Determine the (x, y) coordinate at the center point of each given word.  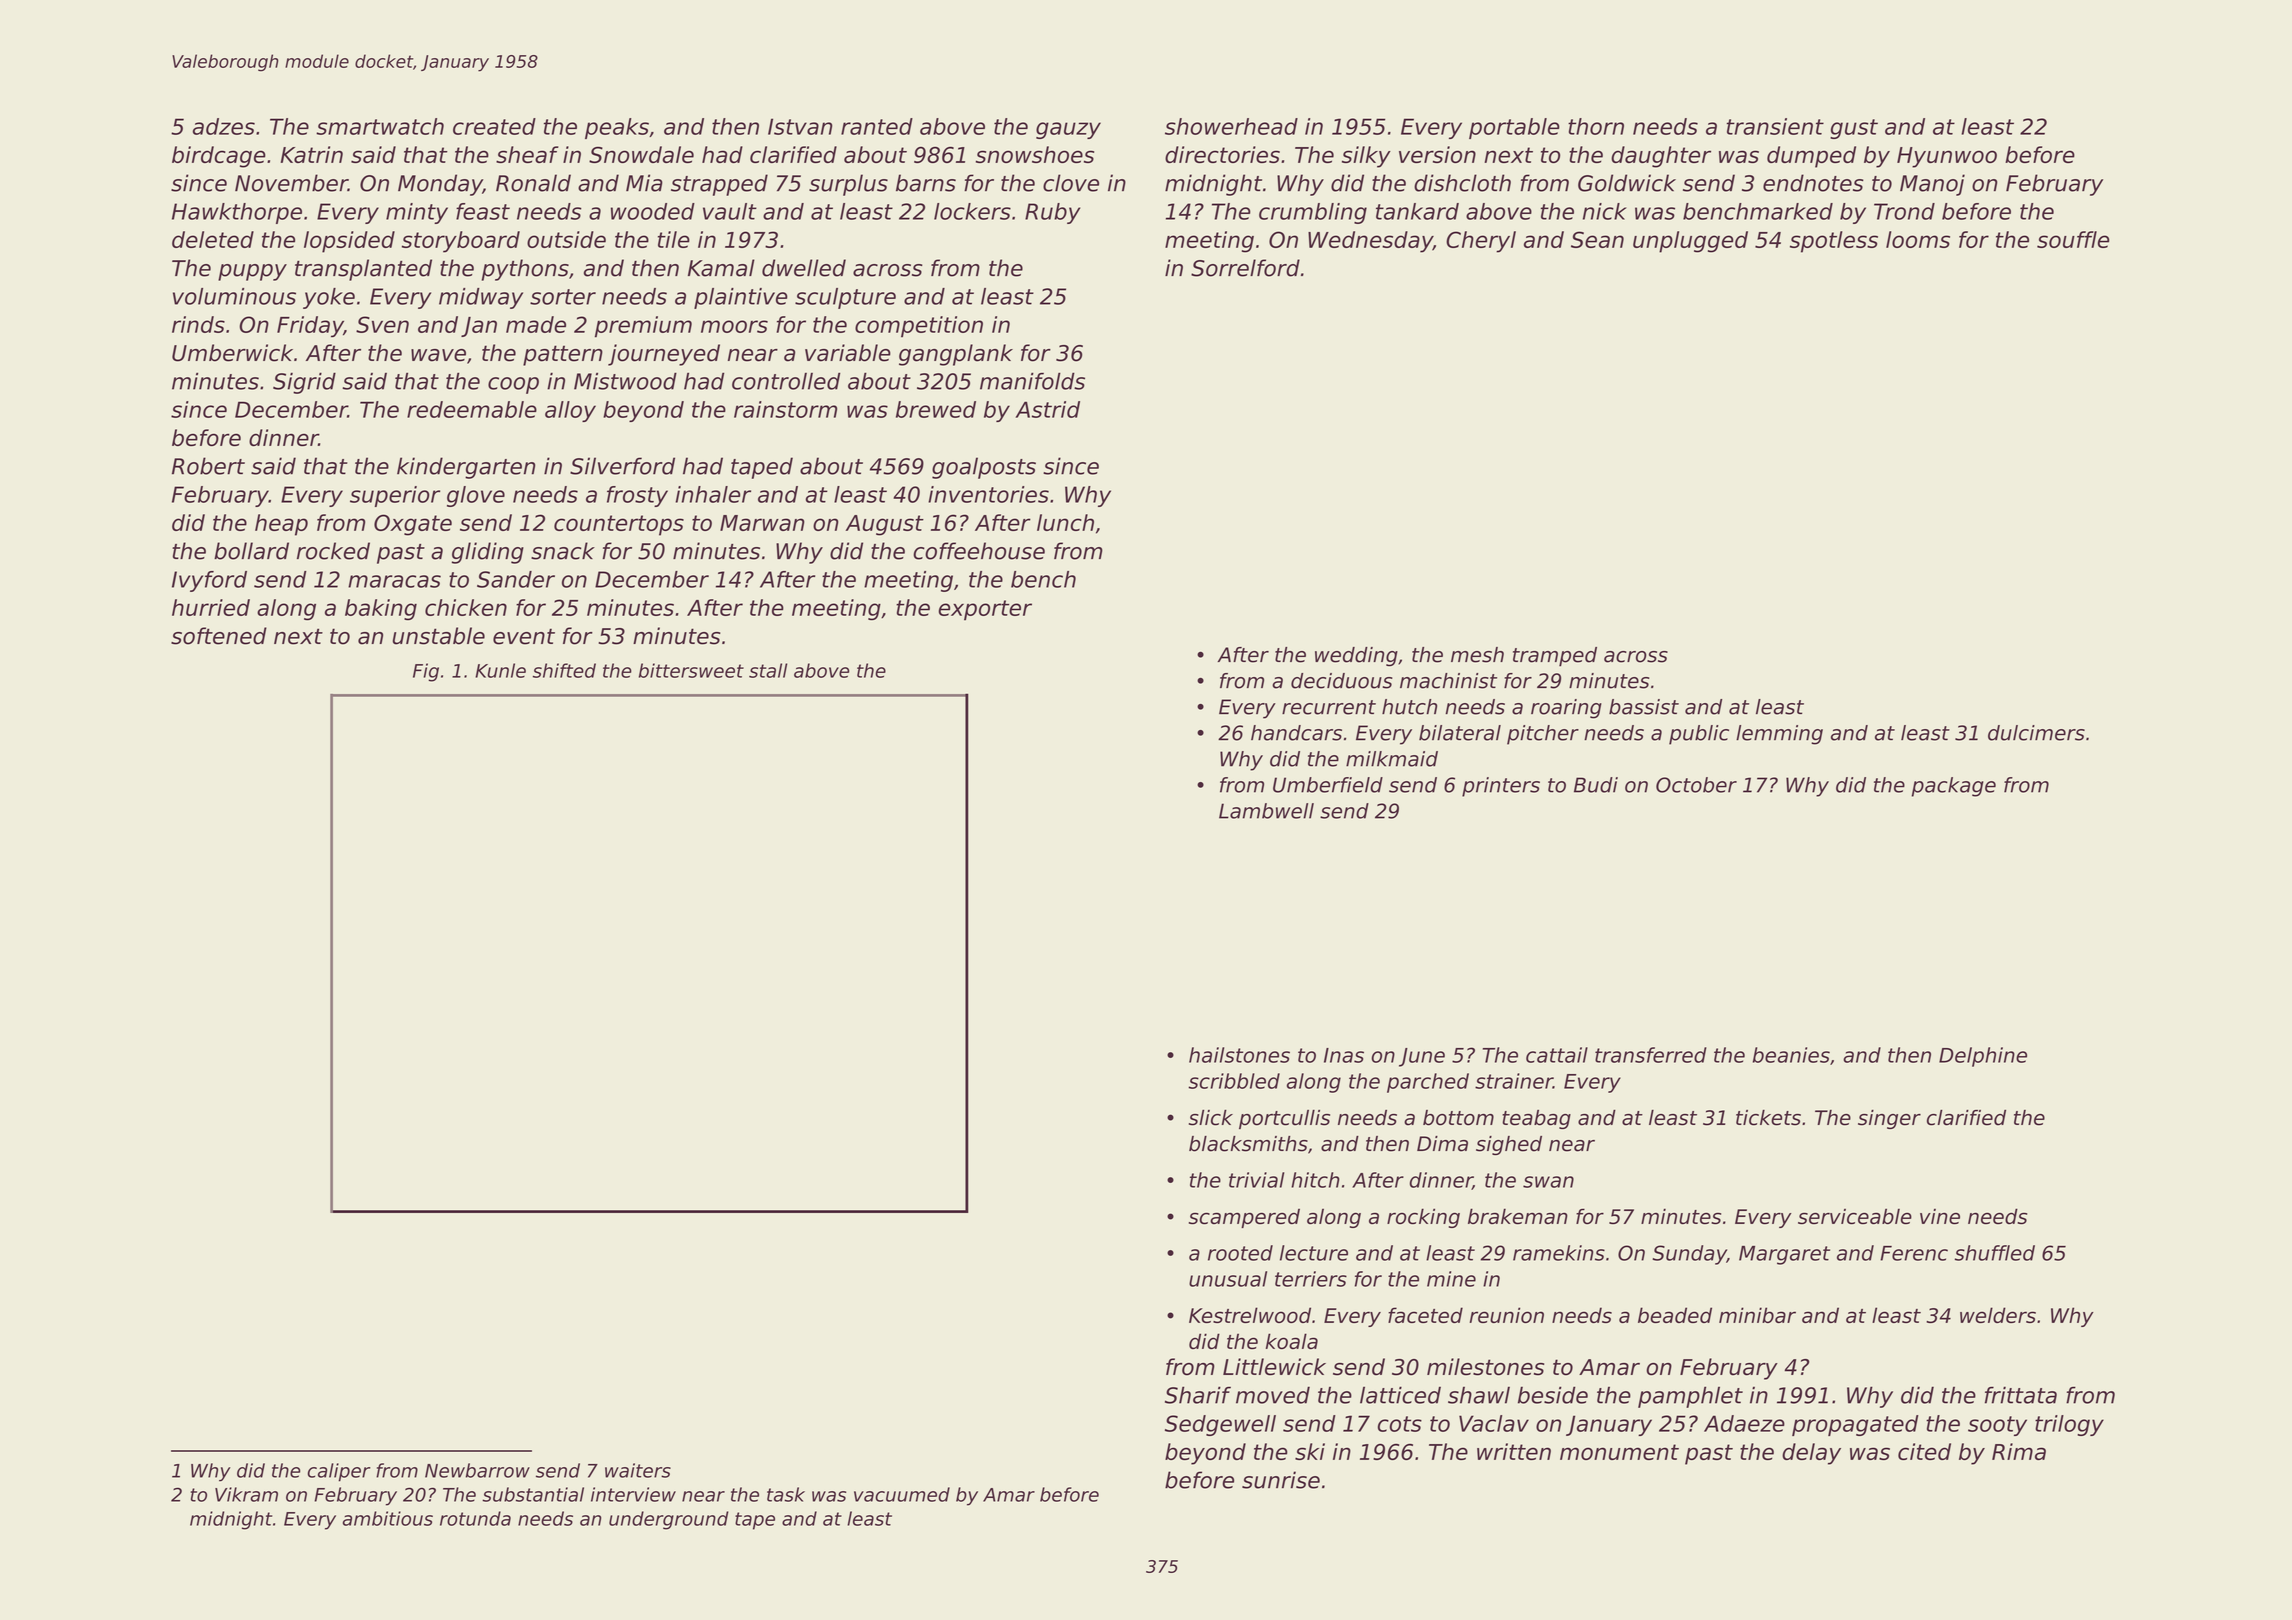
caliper (339, 1472)
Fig (426, 672)
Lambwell (1266, 811)
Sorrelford (1245, 268)
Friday (310, 326)
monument (1619, 1452)
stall (768, 670)
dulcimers (2036, 733)
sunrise (1281, 1480)
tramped (1555, 657)
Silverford (622, 466)
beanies (1791, 1055)
